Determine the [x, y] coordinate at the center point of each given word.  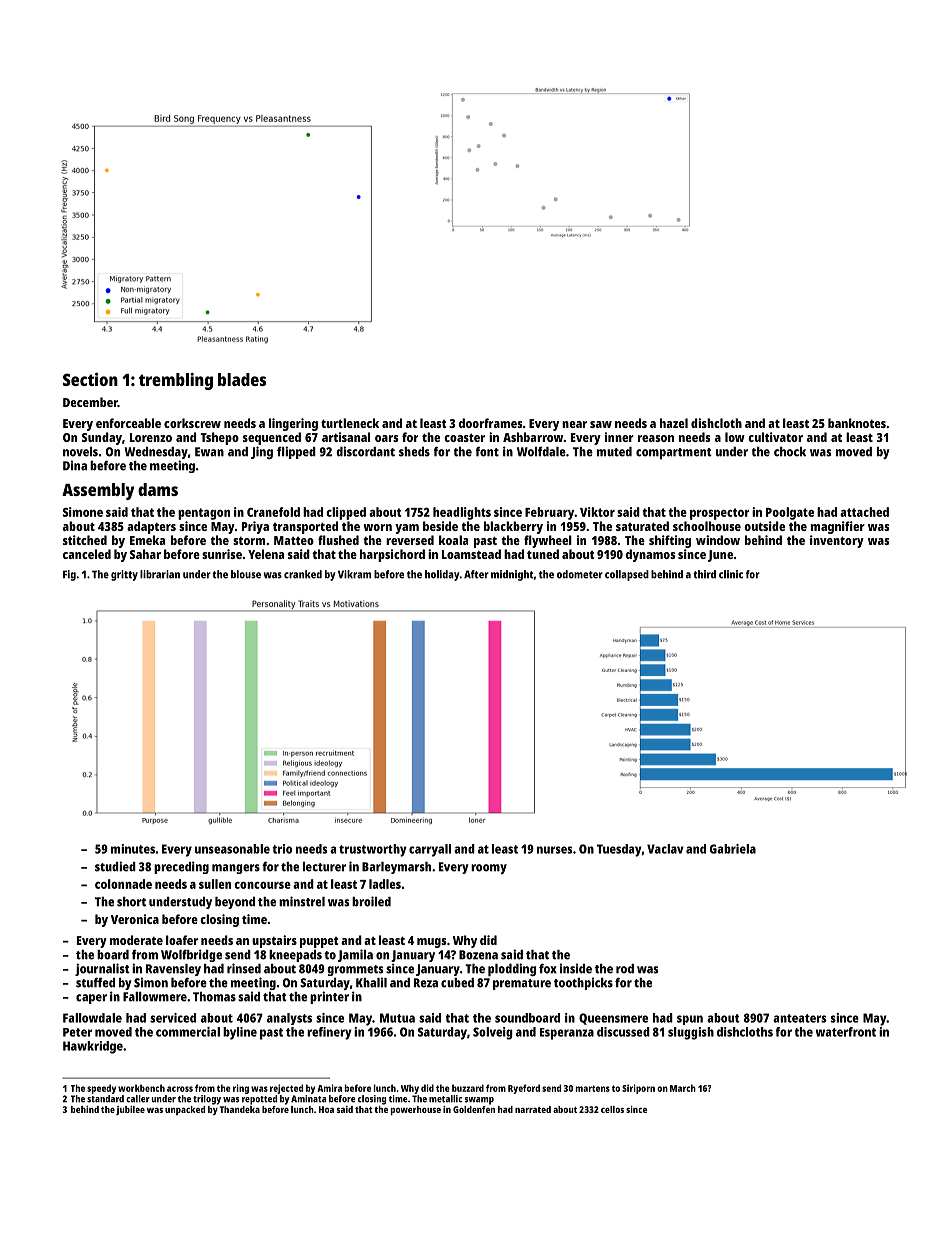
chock [790, 452]
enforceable [128, 423]
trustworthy [373, 850]
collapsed [627, 575]
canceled [87, 554]
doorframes [490, 423]
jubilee [130, 1110]
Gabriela [733, 849]
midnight [512, 575]
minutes [133, 849]
